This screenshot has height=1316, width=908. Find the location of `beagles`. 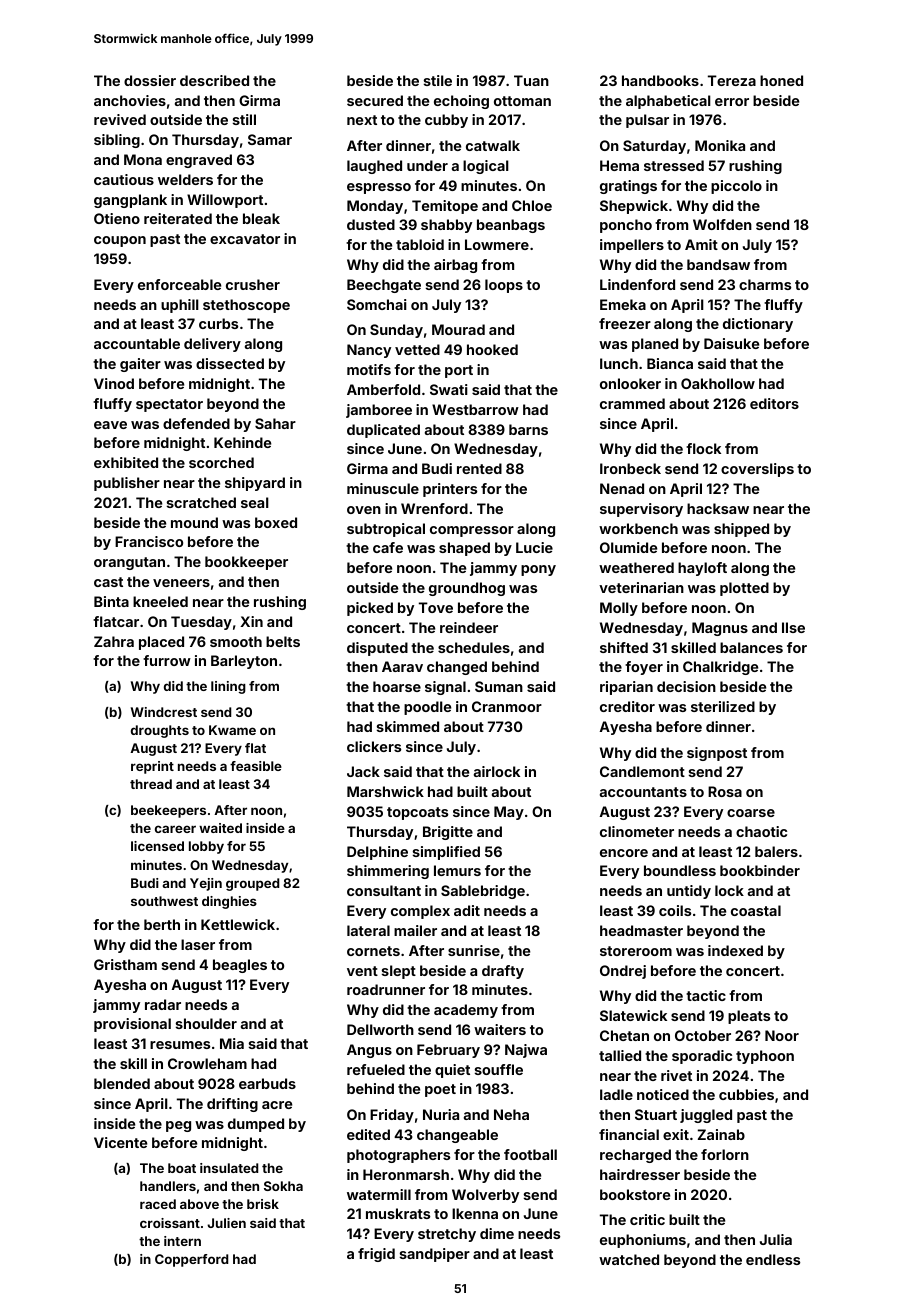

beagles is located at coordinates (240, 966).
